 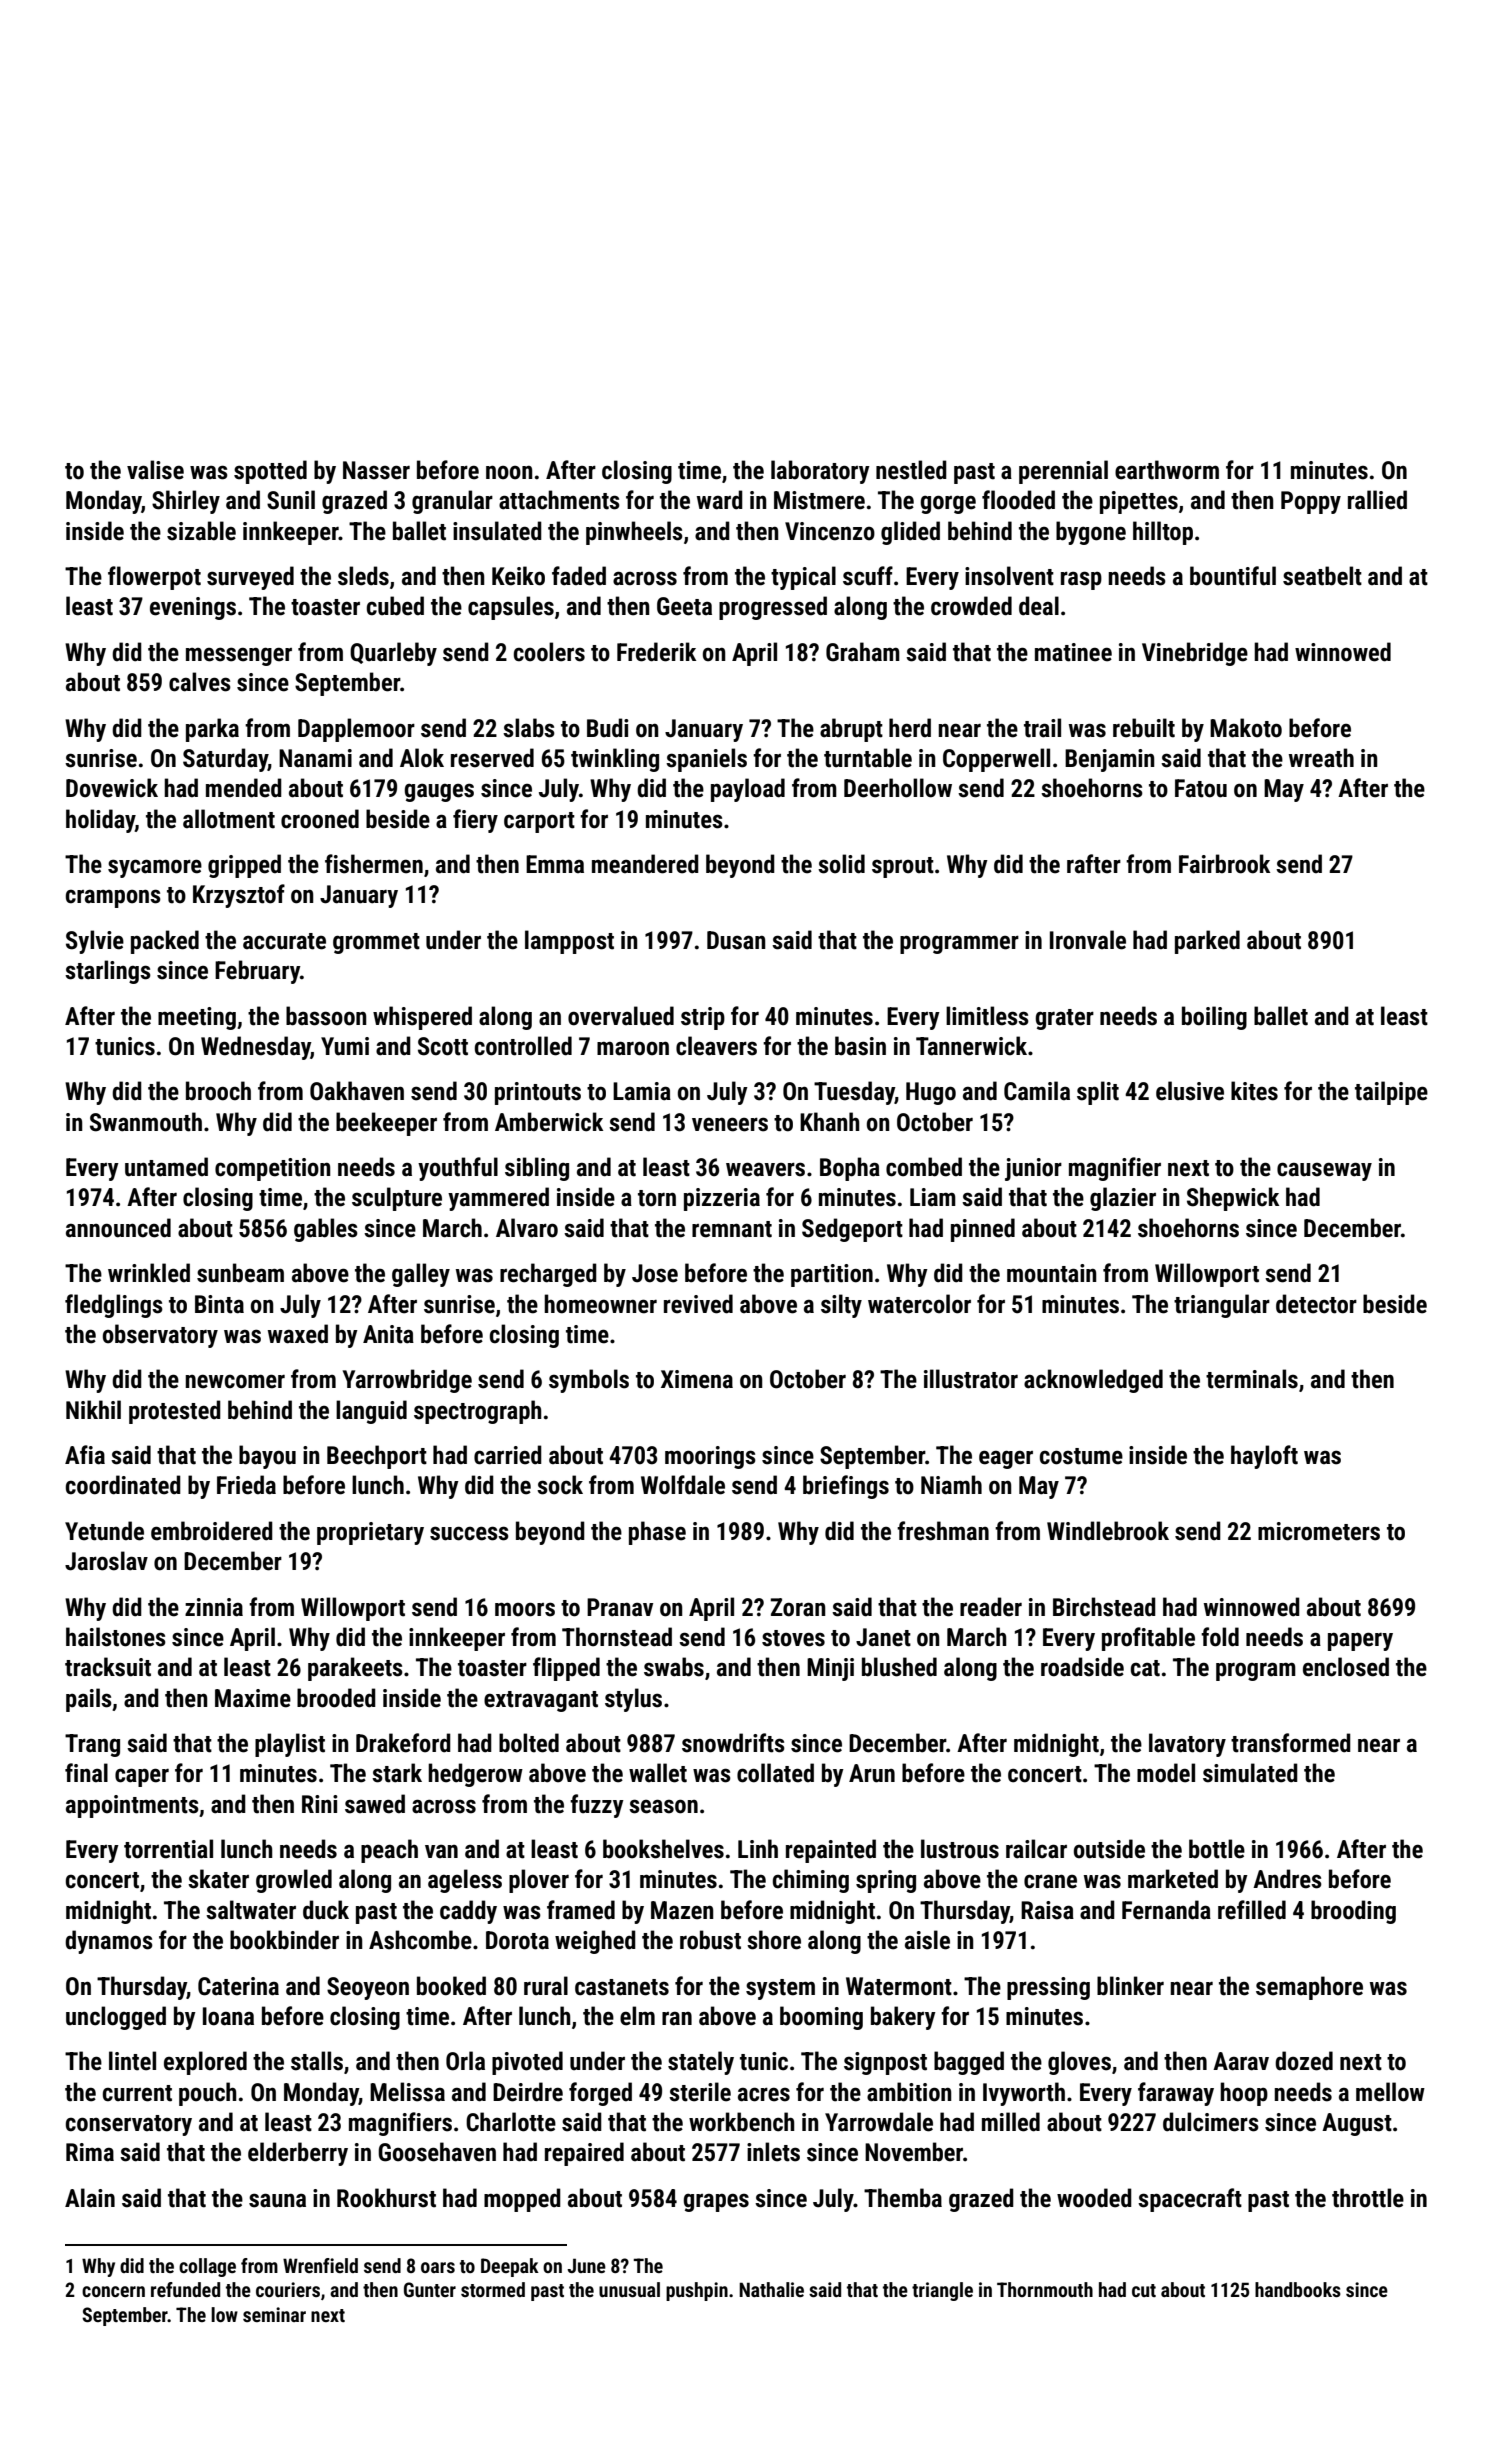 What do you see at coordinates (421, 1275) in the image?
I see `galley` at bounding box center [421, 1275].
